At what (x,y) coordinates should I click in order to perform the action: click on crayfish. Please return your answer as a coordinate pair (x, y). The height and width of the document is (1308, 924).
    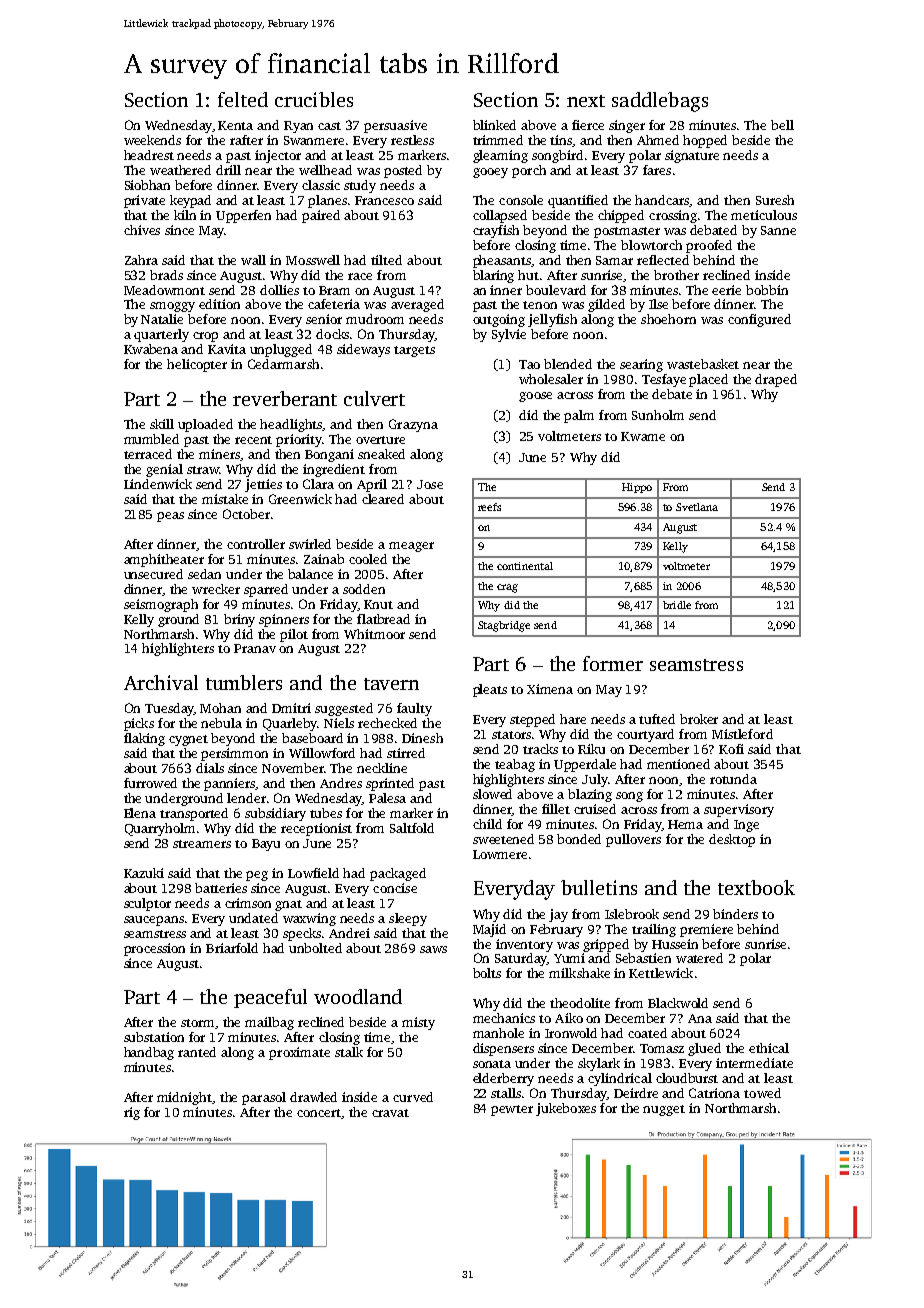
    Looking at the image, I should click on (496, 231).
